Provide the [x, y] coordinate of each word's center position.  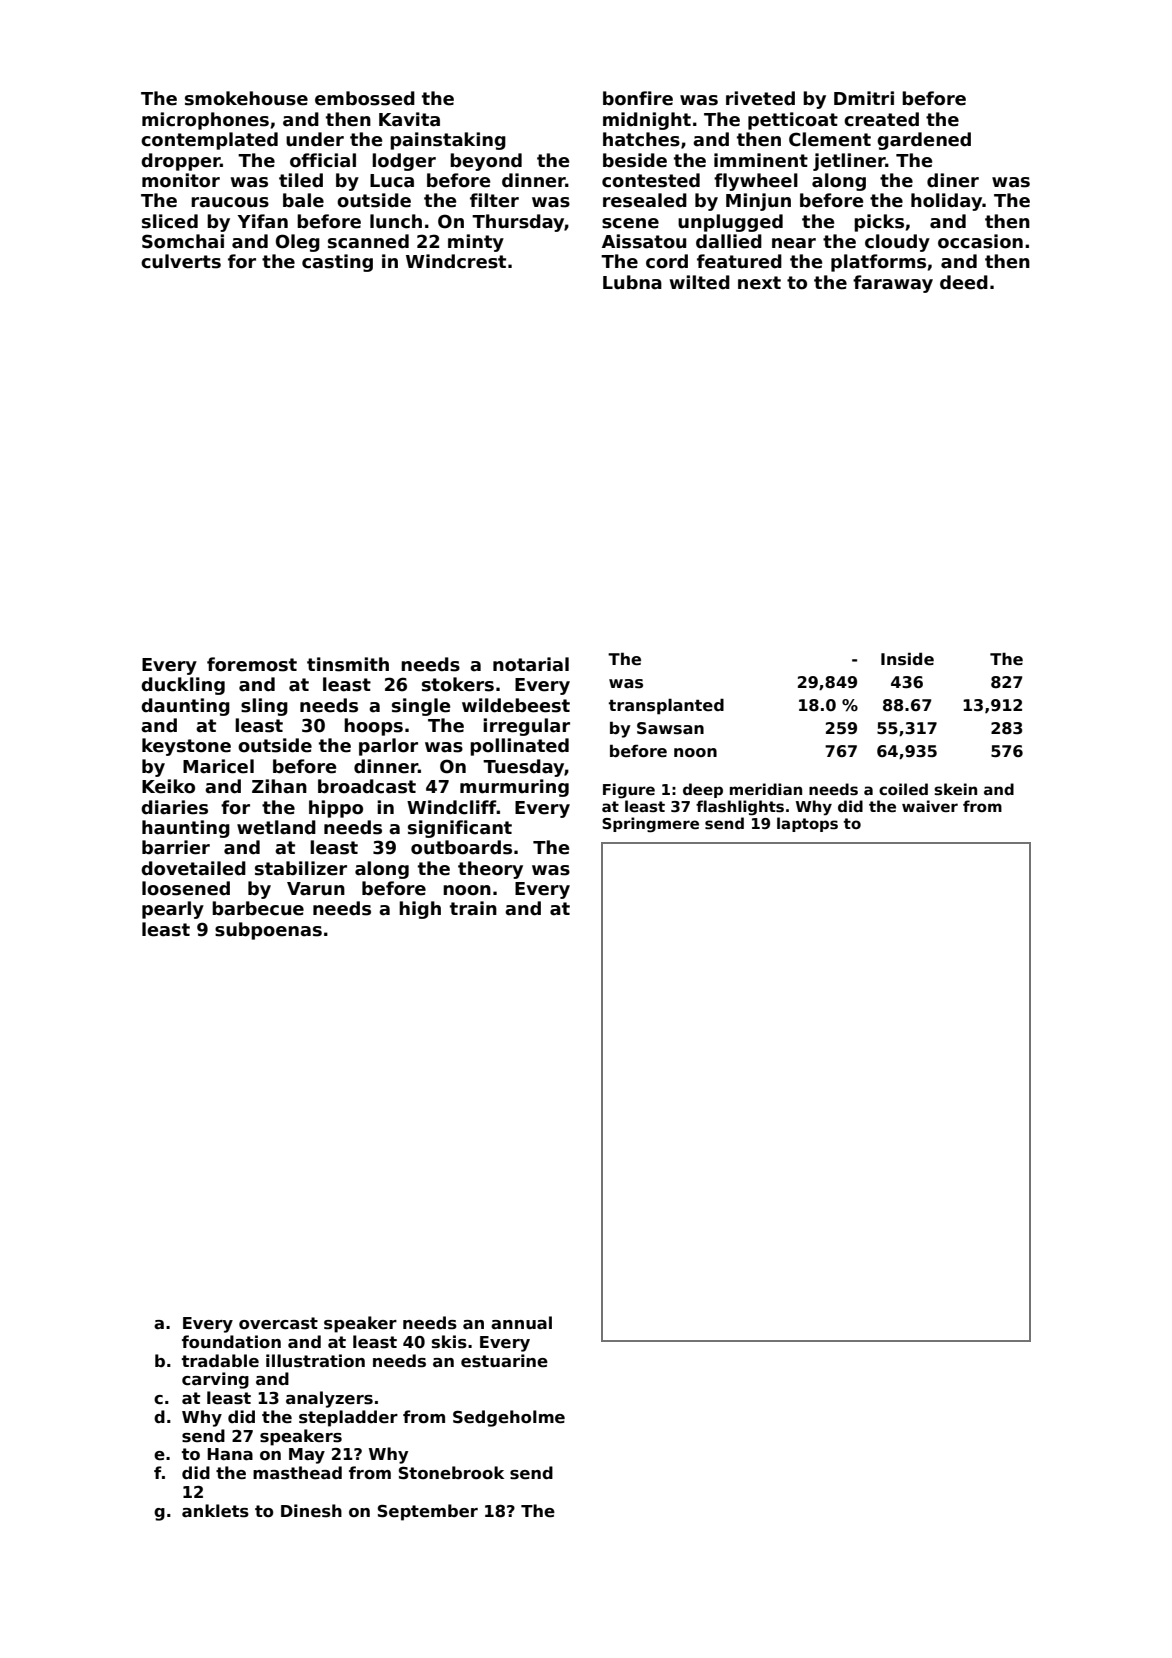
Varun [316, 889]
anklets [215, 1511]
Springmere [650, 825]
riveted [760, 98]
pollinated [519, 747]
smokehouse [246, 98]
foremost [252, 664]
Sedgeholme [509, 1418]
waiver [930, 806]
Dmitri [864, 98]
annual [521, 1323]
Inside [907, 659]
